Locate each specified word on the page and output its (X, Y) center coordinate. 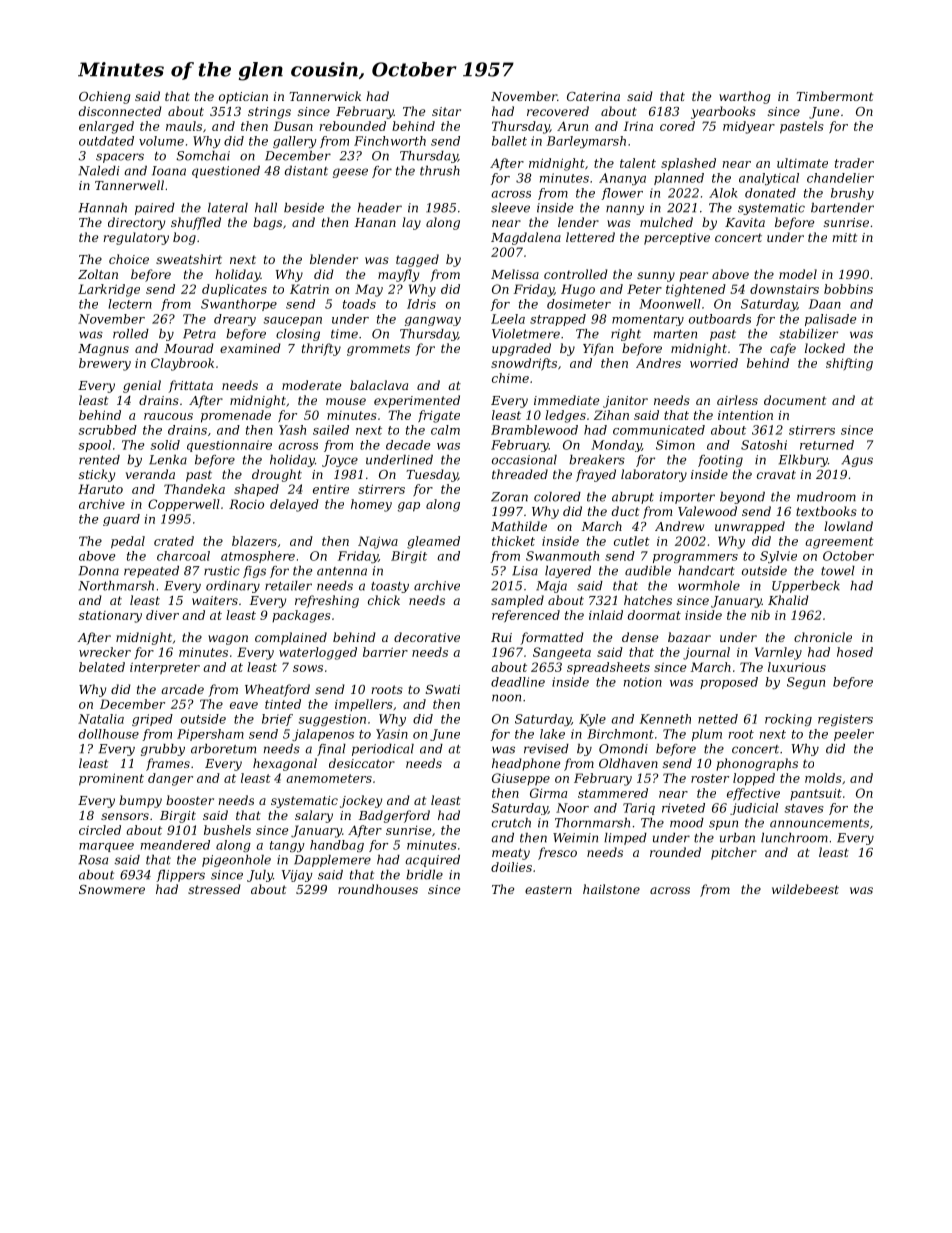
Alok (723, 193)
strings (269, 113)
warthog (744, 97)
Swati (443, 689)
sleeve (510, 208)
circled (100, 830)
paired (155, 209)
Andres (658, 363)
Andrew (679, 526)
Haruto (100, 489)
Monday (616, 446)
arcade (182, 689)
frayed (596, 475)
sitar (446, 111)
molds (823, 778)
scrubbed (108, 430)
